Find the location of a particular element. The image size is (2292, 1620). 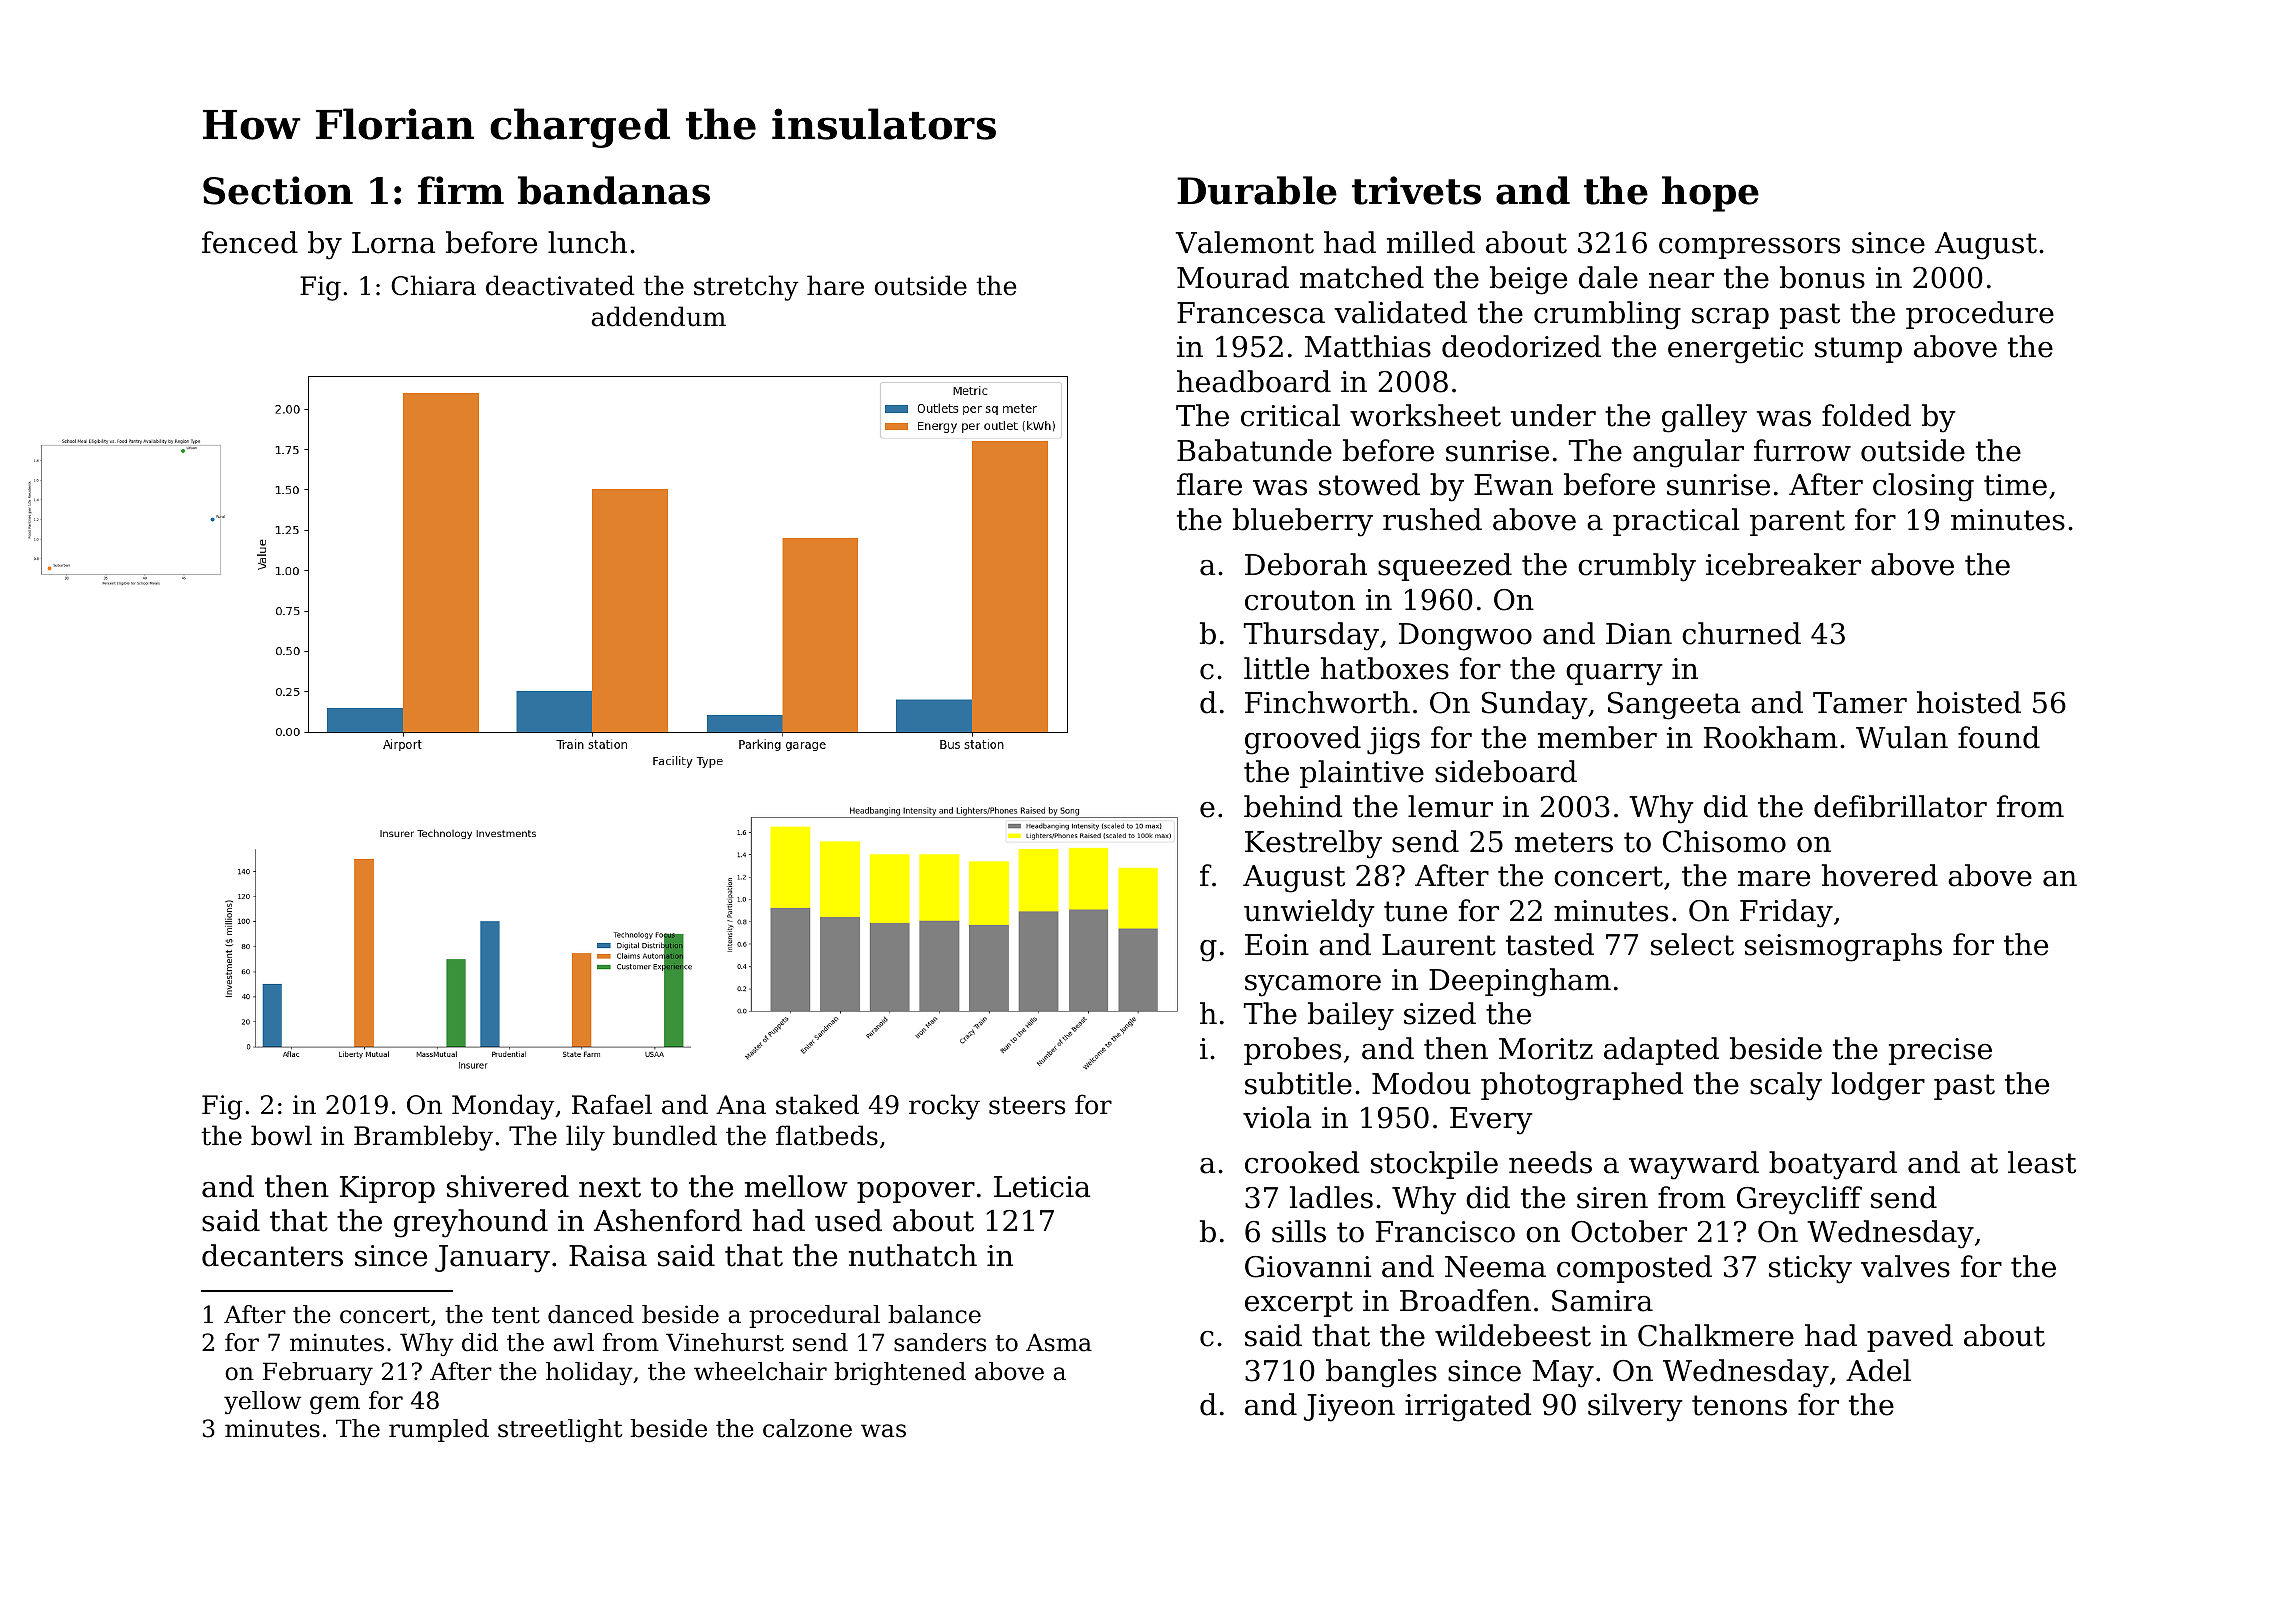

bowl is located at coordinates (281, 1135).
